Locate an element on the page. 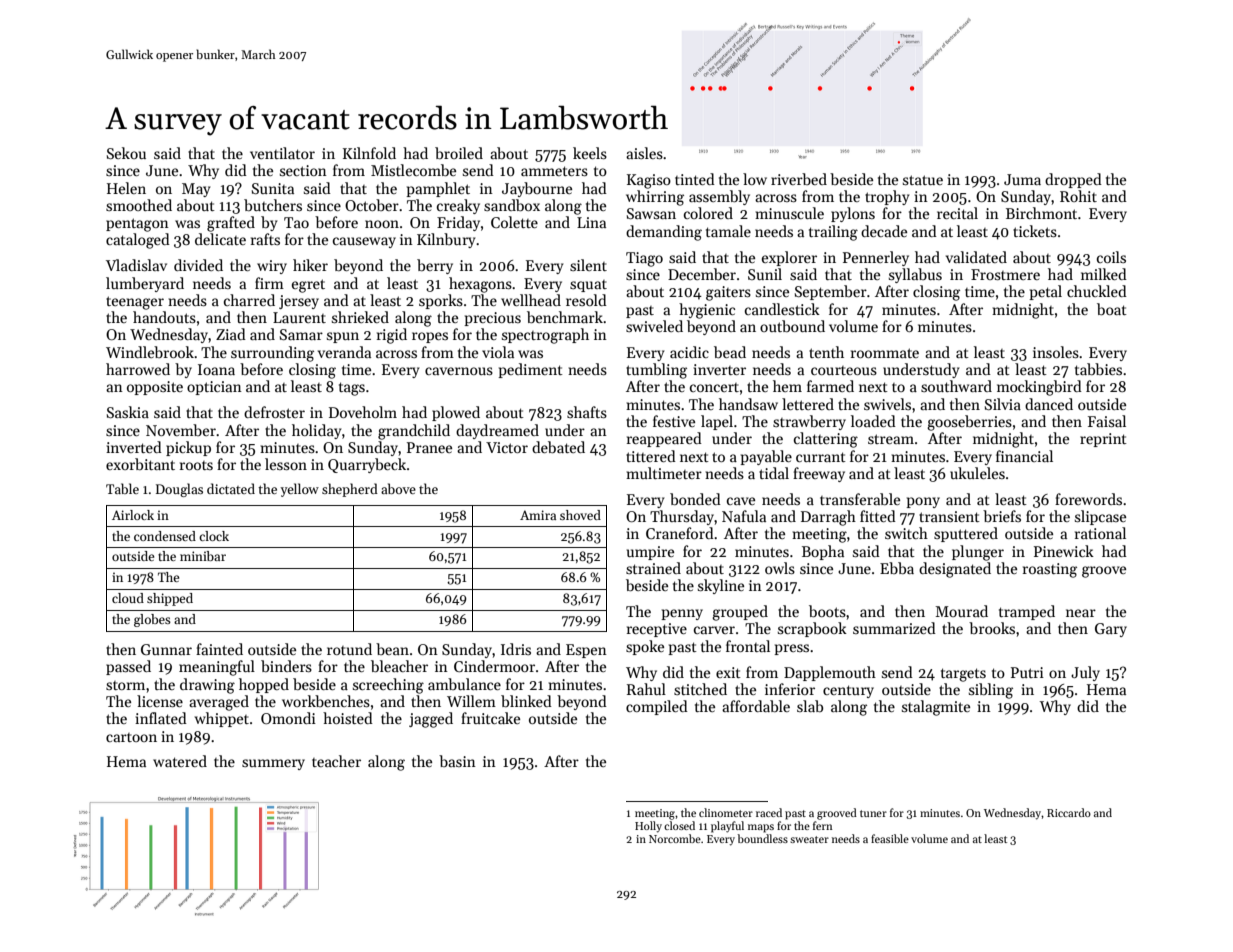  minibar is located at coordinates (203, 556).
